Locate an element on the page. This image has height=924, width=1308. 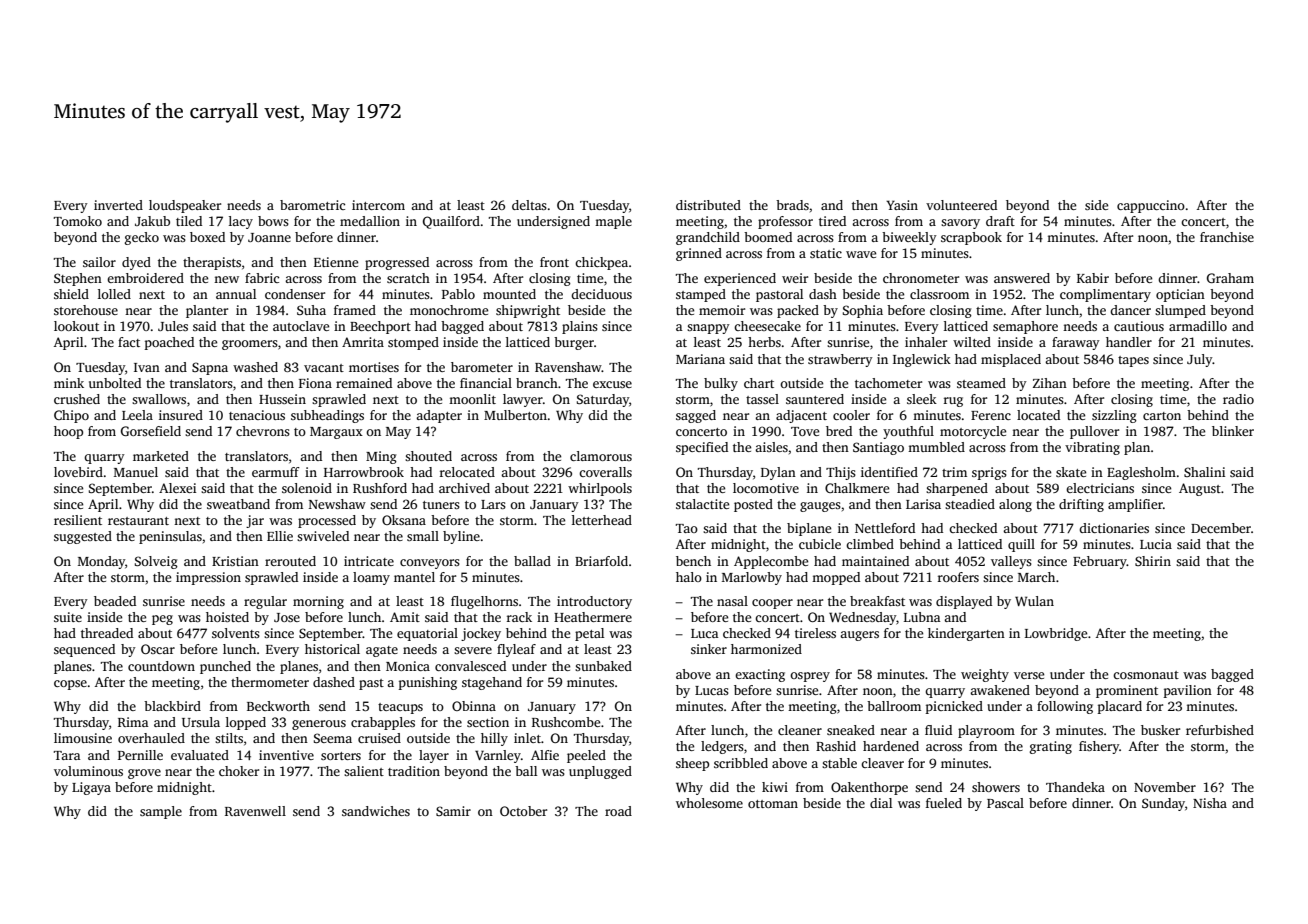
sample is located at coordinates (161, 812).
